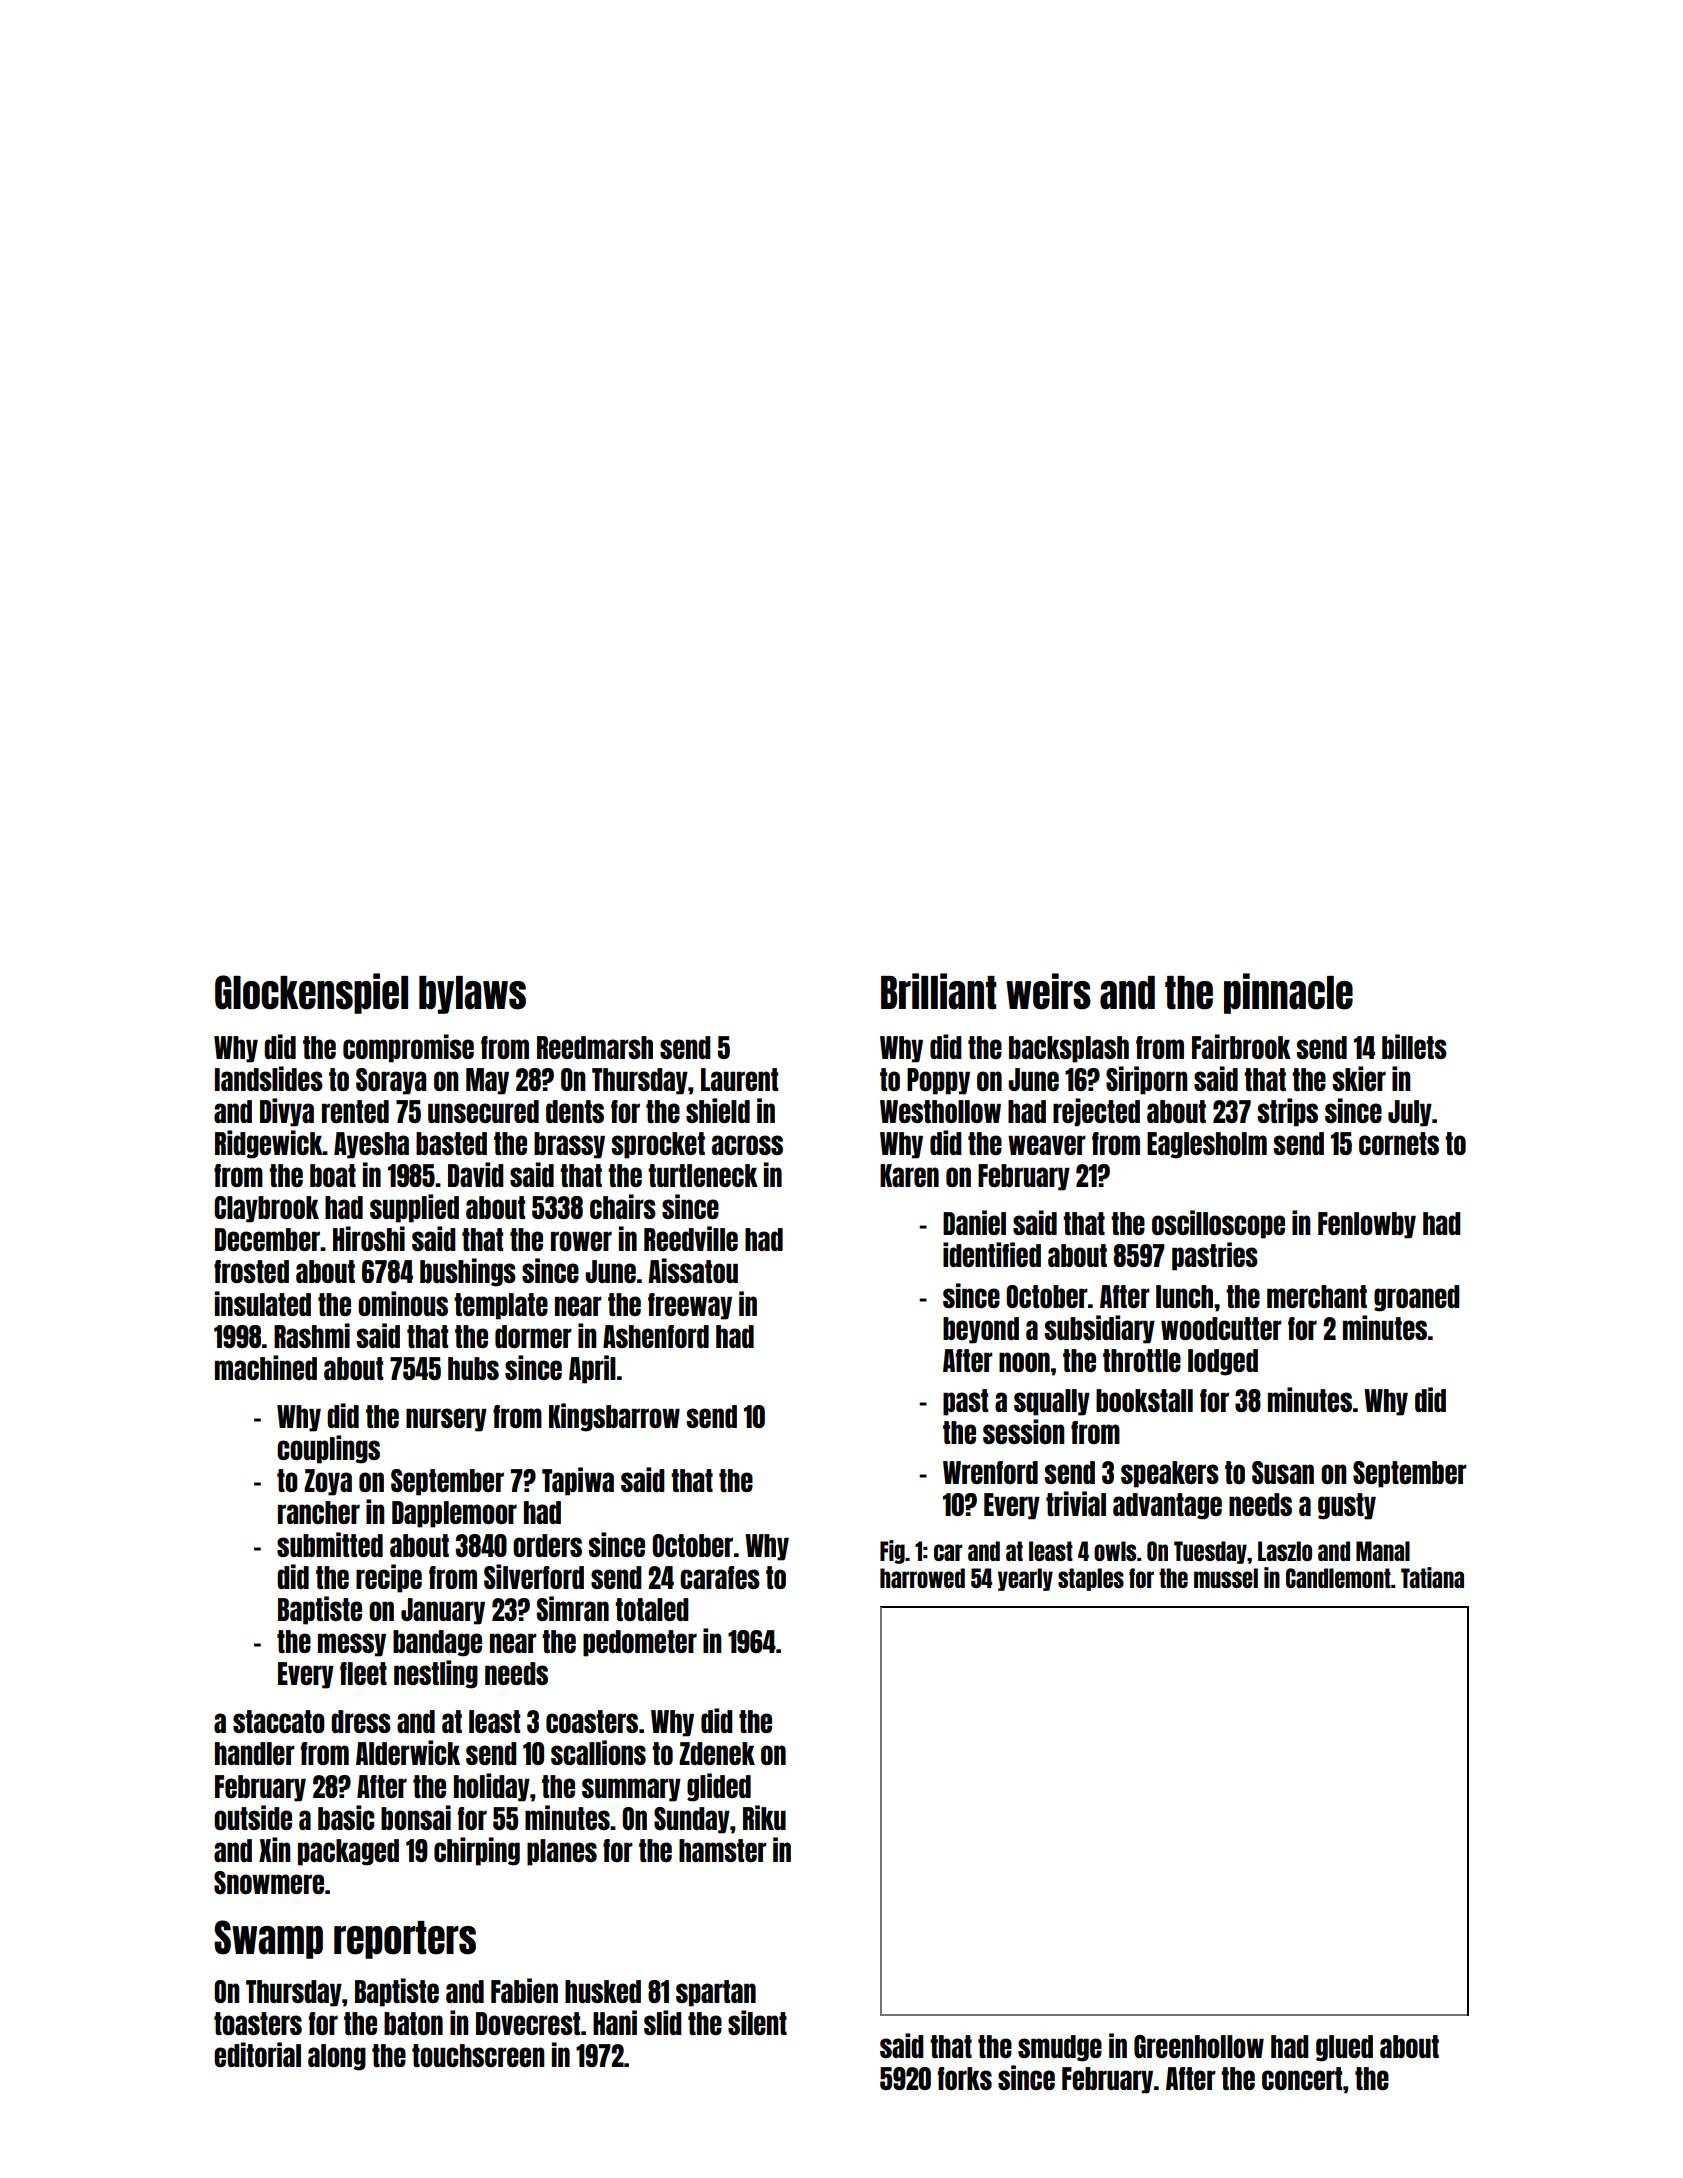  Describe the element at coordinates (405, 1940) in the screenshot. I see `reporters` at that location.
